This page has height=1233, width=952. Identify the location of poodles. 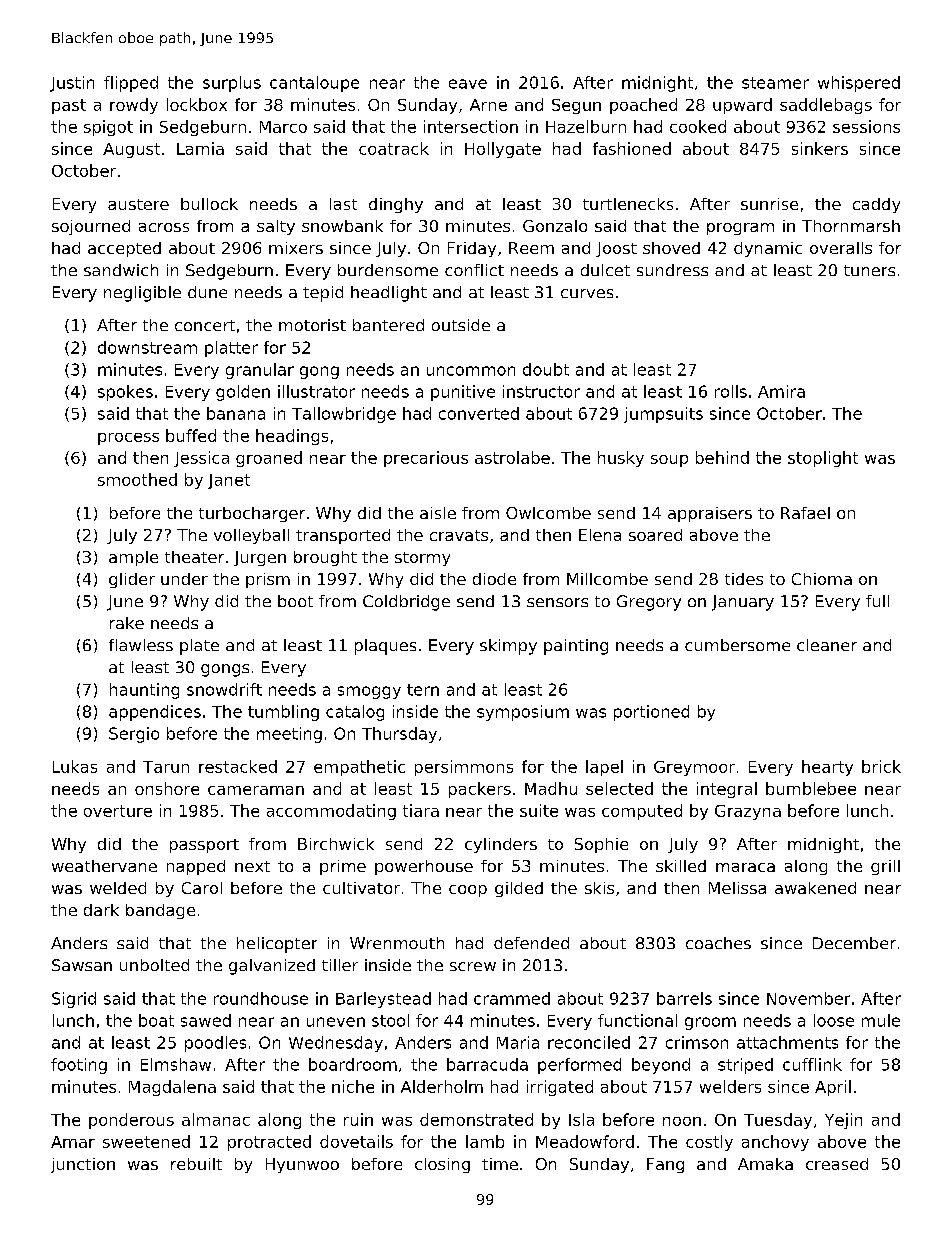
(215, 1044).
